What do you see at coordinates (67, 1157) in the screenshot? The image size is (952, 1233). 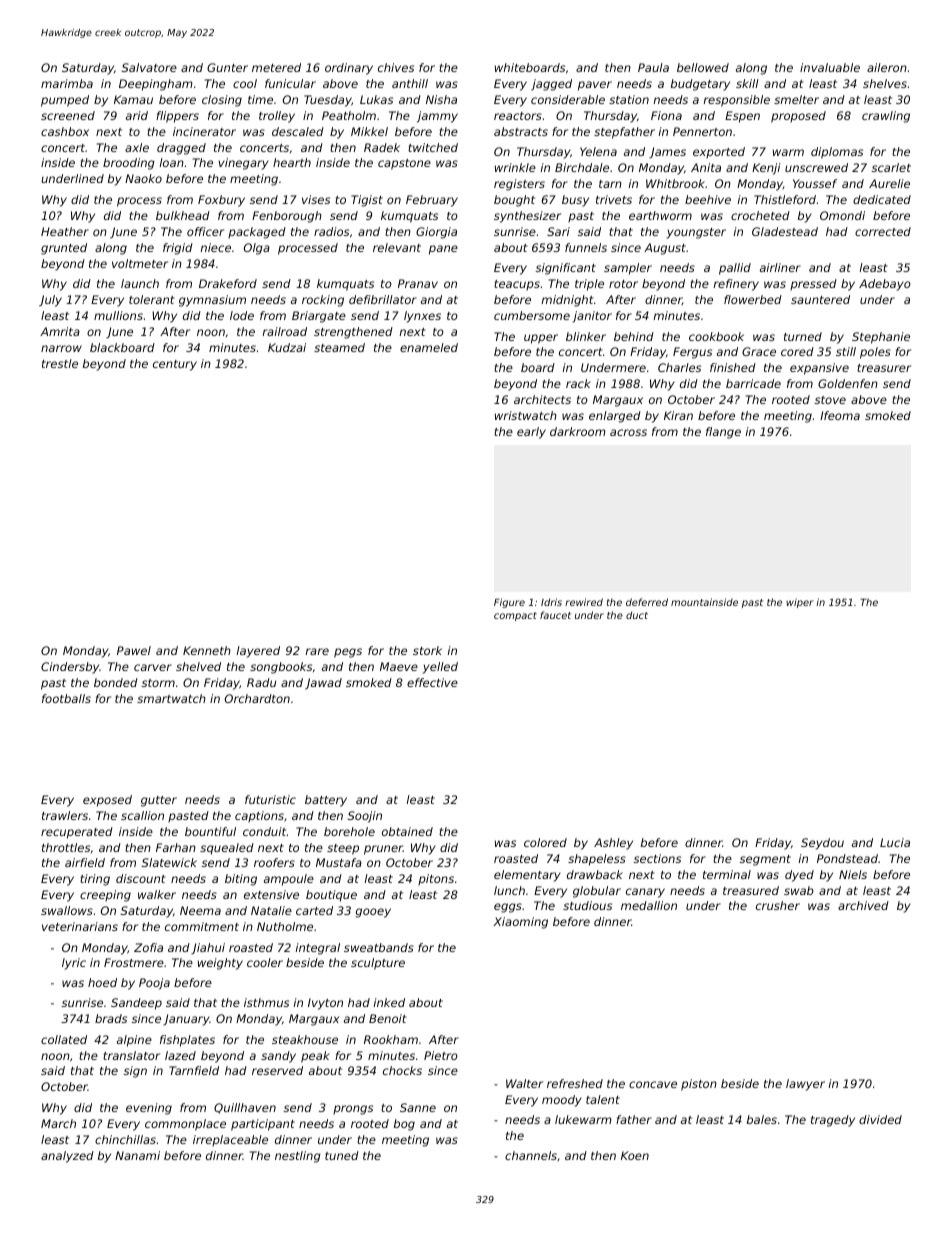 I see `analyzed` at bounding box center [67, 1157].
